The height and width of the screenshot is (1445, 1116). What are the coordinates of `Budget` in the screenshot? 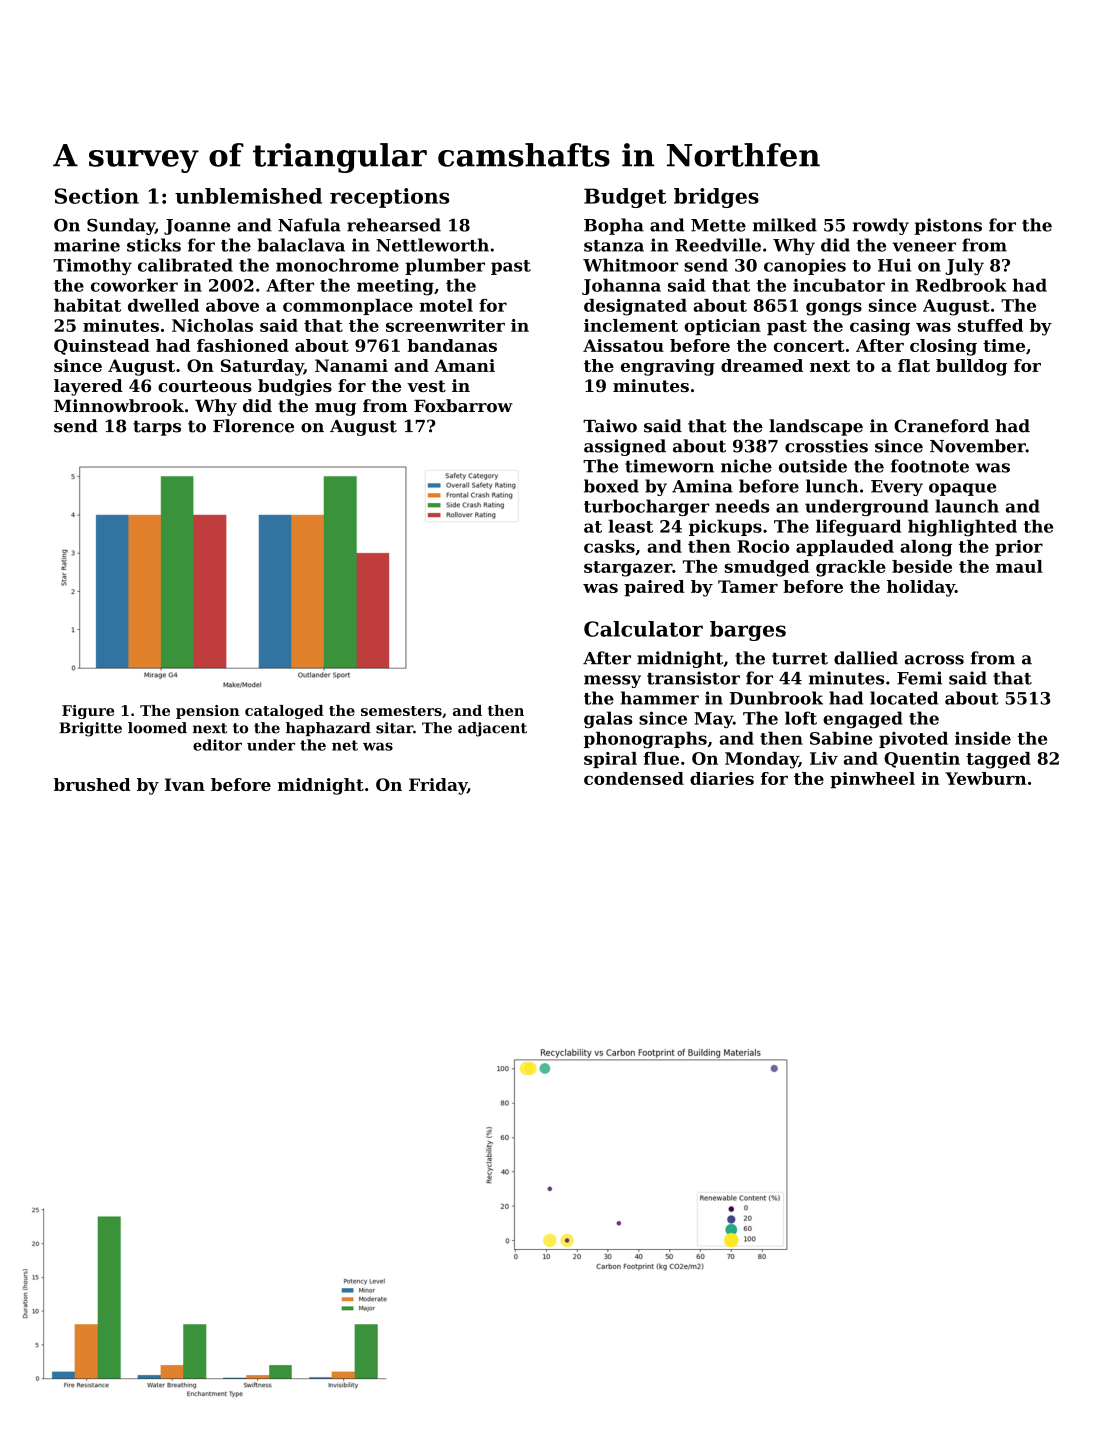 It's located at (625, 198).
